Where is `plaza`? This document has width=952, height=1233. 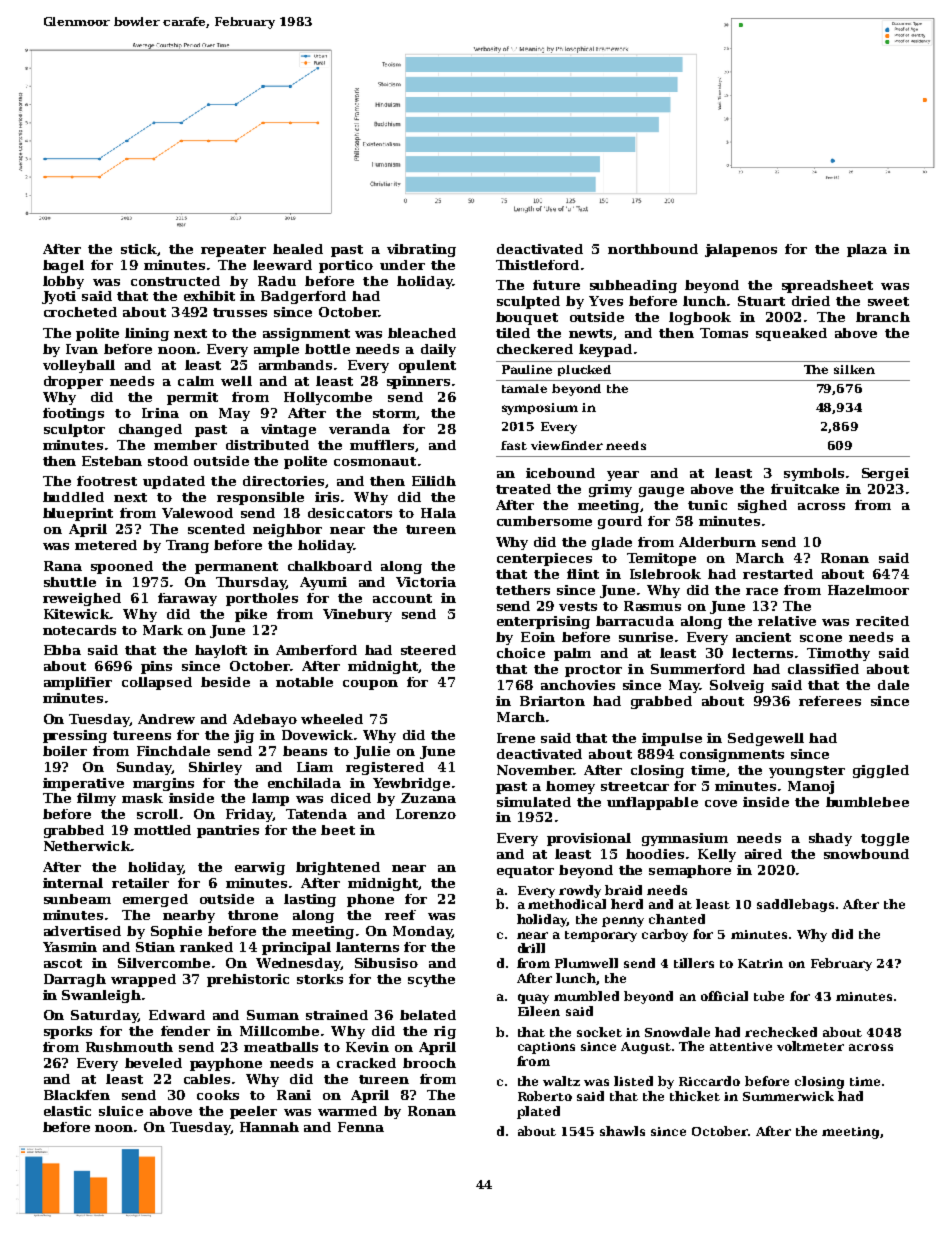 plaza is located at coordinates (867, 250).
